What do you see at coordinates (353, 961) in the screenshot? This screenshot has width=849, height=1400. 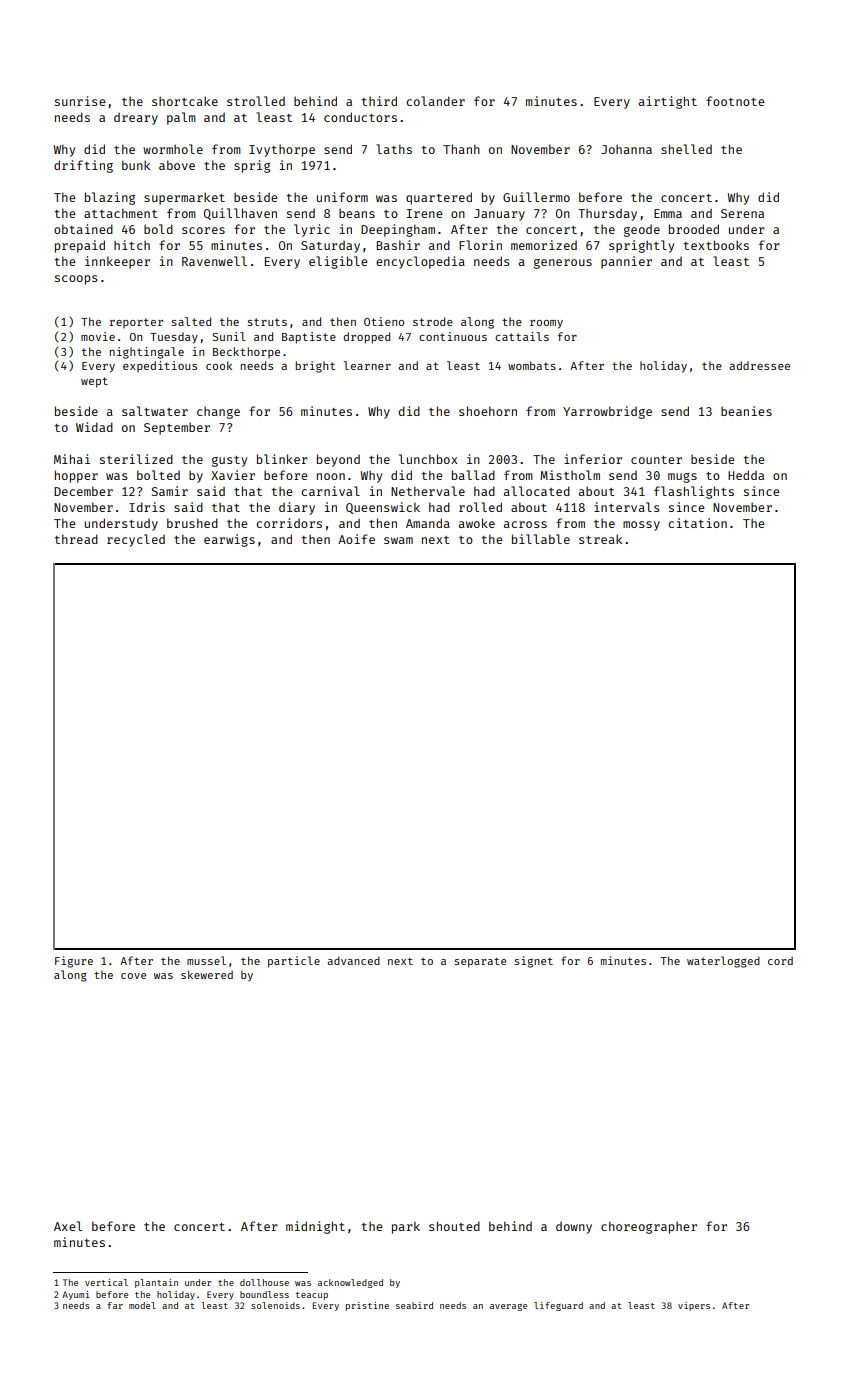 I see `advanced` at bounding box center [353, 961].
